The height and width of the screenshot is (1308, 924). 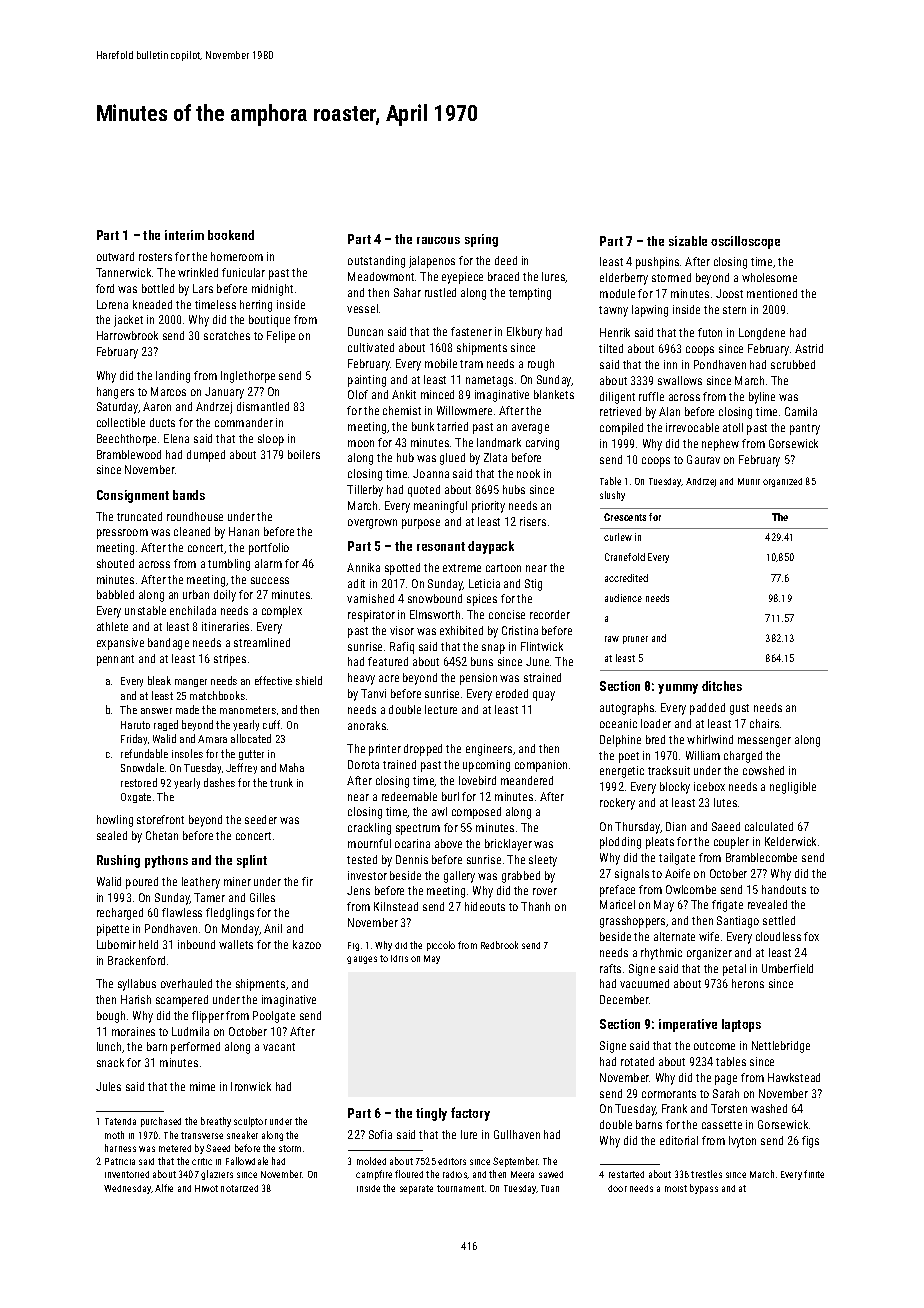 What do you see at coordinates (193, 610) in the screenshot?
I see `enchilada` at bounding box center [193, 610].
